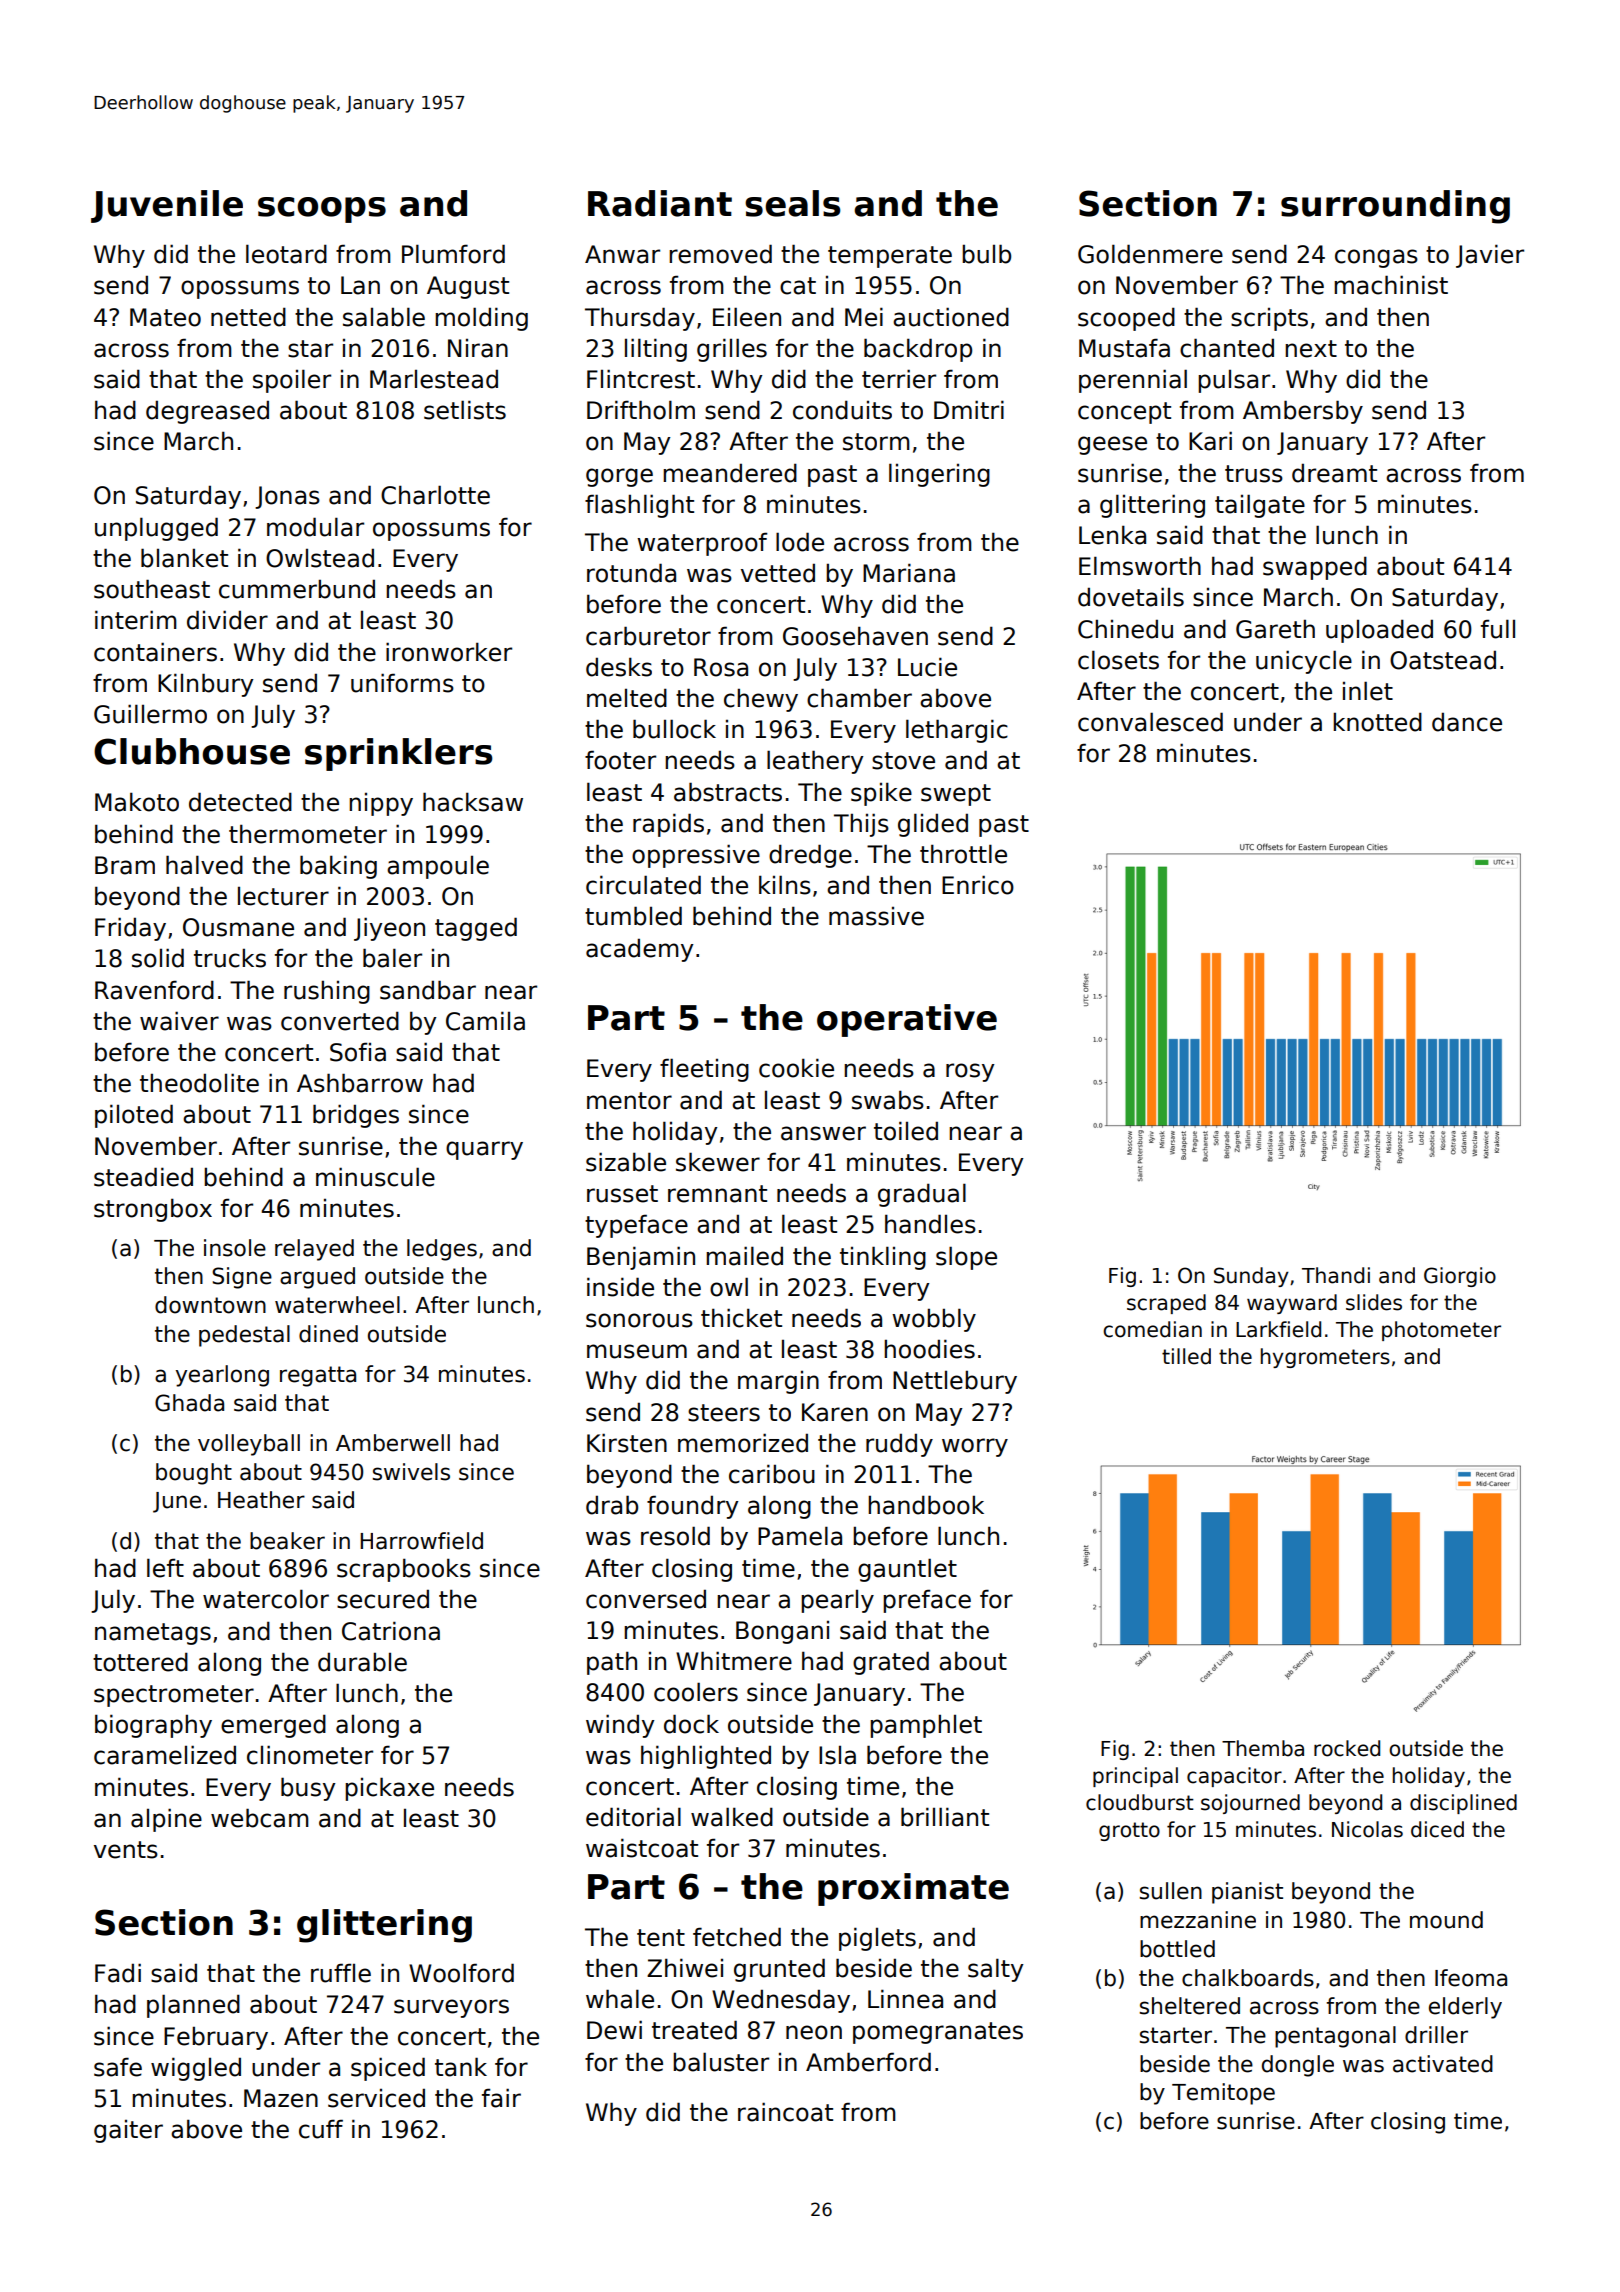  Describe the element at coordinates (167, 206) in the document. I see `Juvenile` at that location.
